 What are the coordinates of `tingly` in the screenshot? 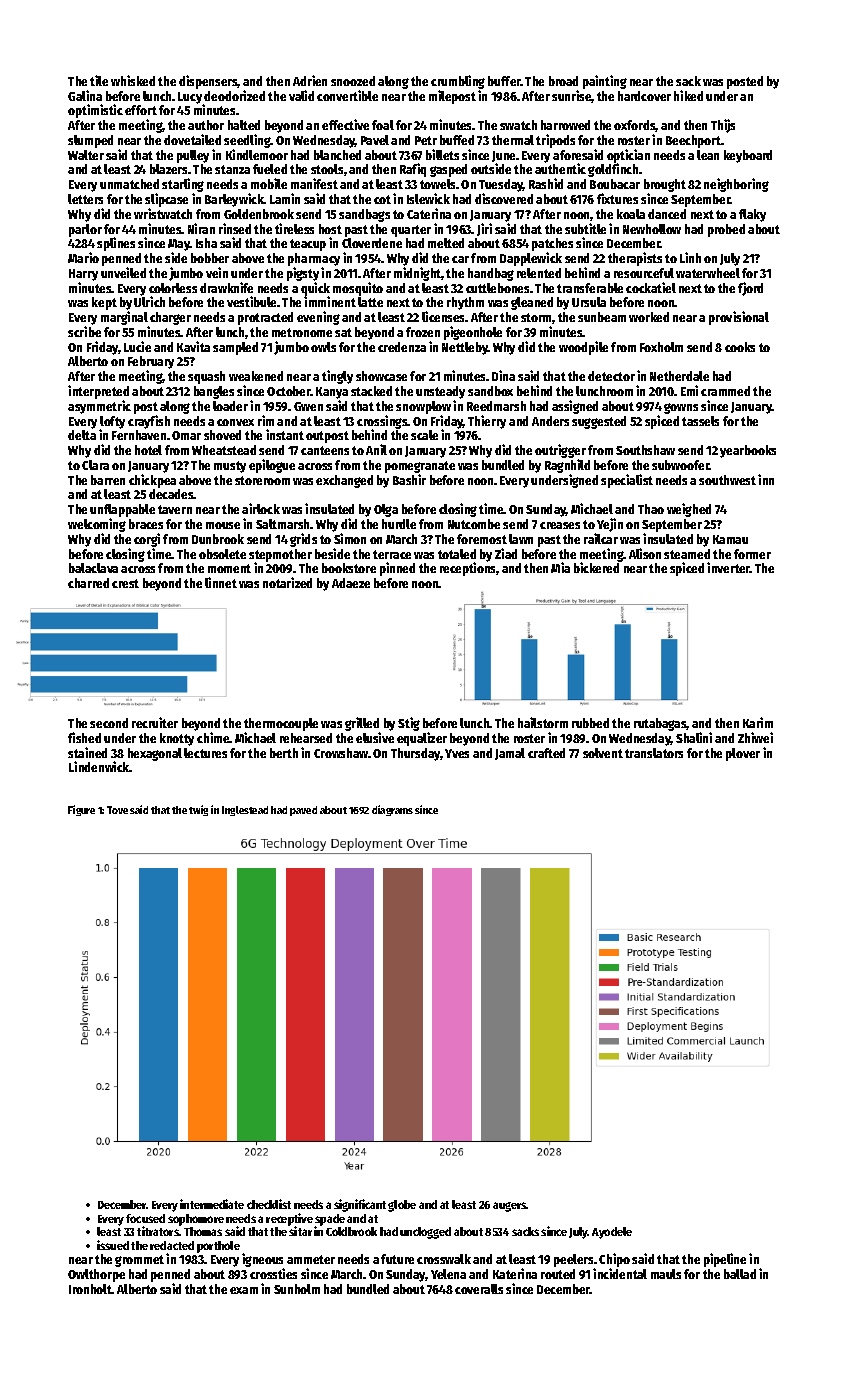 It's located at (337, 377).
